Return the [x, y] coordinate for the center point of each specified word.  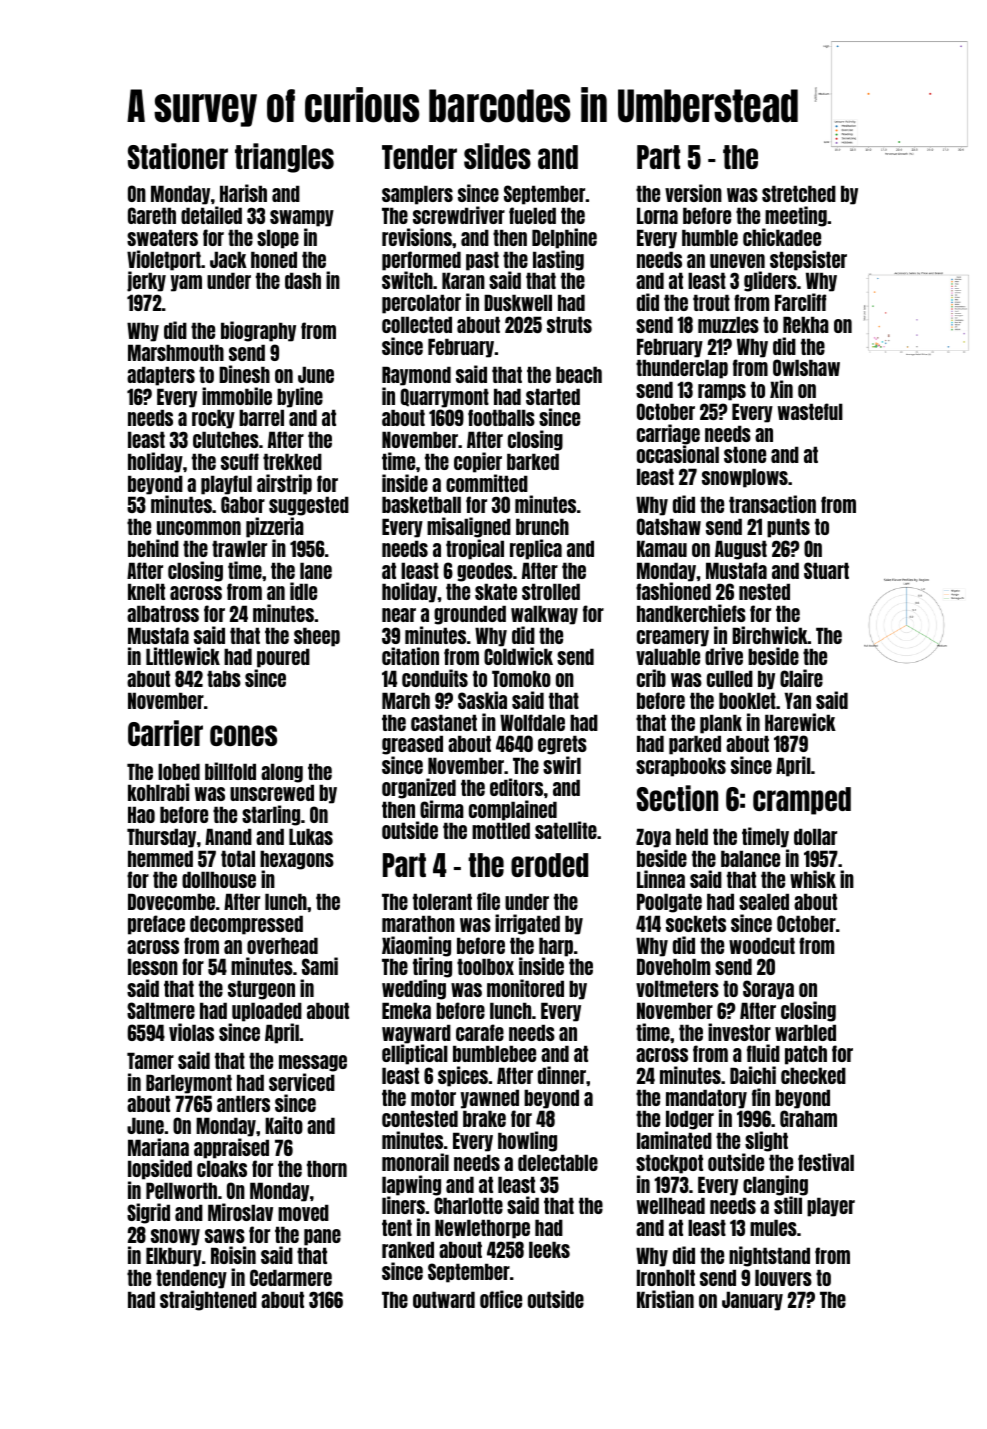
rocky [213, 419]
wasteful [810, 411]
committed [487, 483]
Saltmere [161, 1010]
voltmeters [677, 988]
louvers [783, 1277]
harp [556, 947]
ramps [722, 392]
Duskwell [518, 302]
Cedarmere [291, 1277]
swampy [302, 218]
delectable [558, 1162]
